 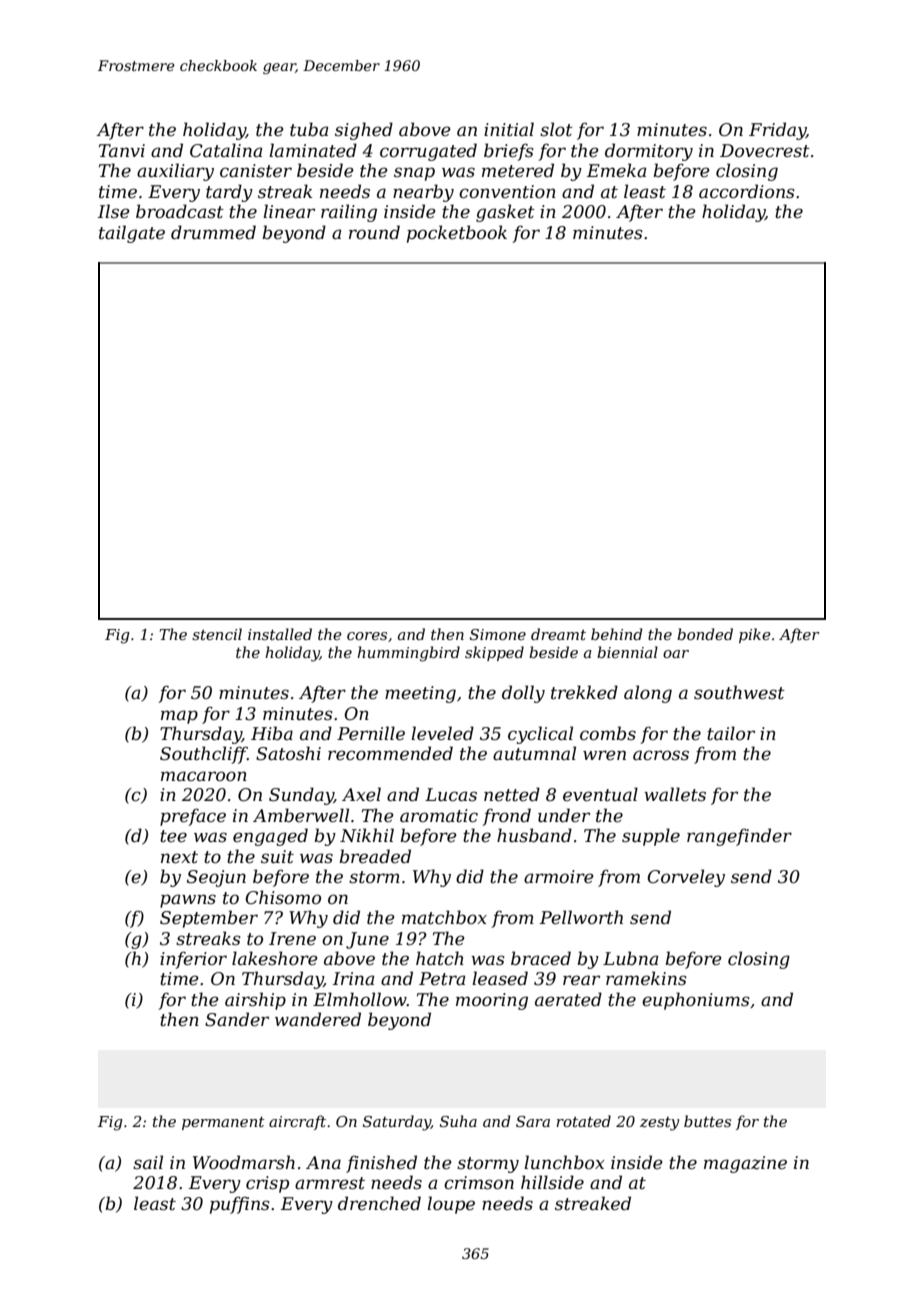 I want to click on pocketbook, so click(x=457, y=234).
